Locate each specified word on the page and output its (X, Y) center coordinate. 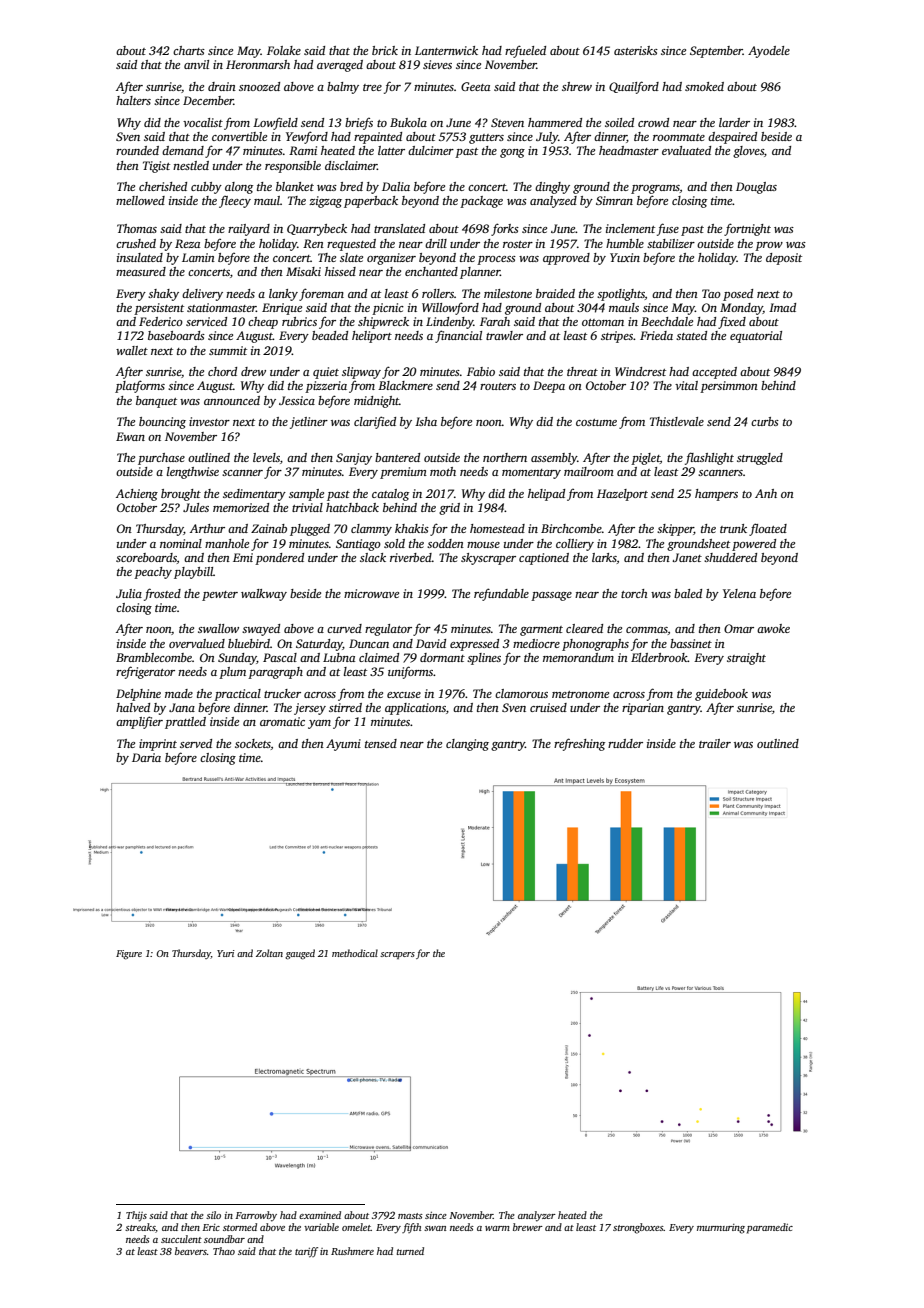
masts (410, 1216)
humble (625, 243)
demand (183, 150)
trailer (715, 743)
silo (213, 1215)
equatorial (756, 337)
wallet (132, 350)
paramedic (770, 1228)
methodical (355, 953)
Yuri (226, 953)
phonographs (595, 645)
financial (458, 336)
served (196, 743)
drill (436, 243)
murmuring (721, 1229)
